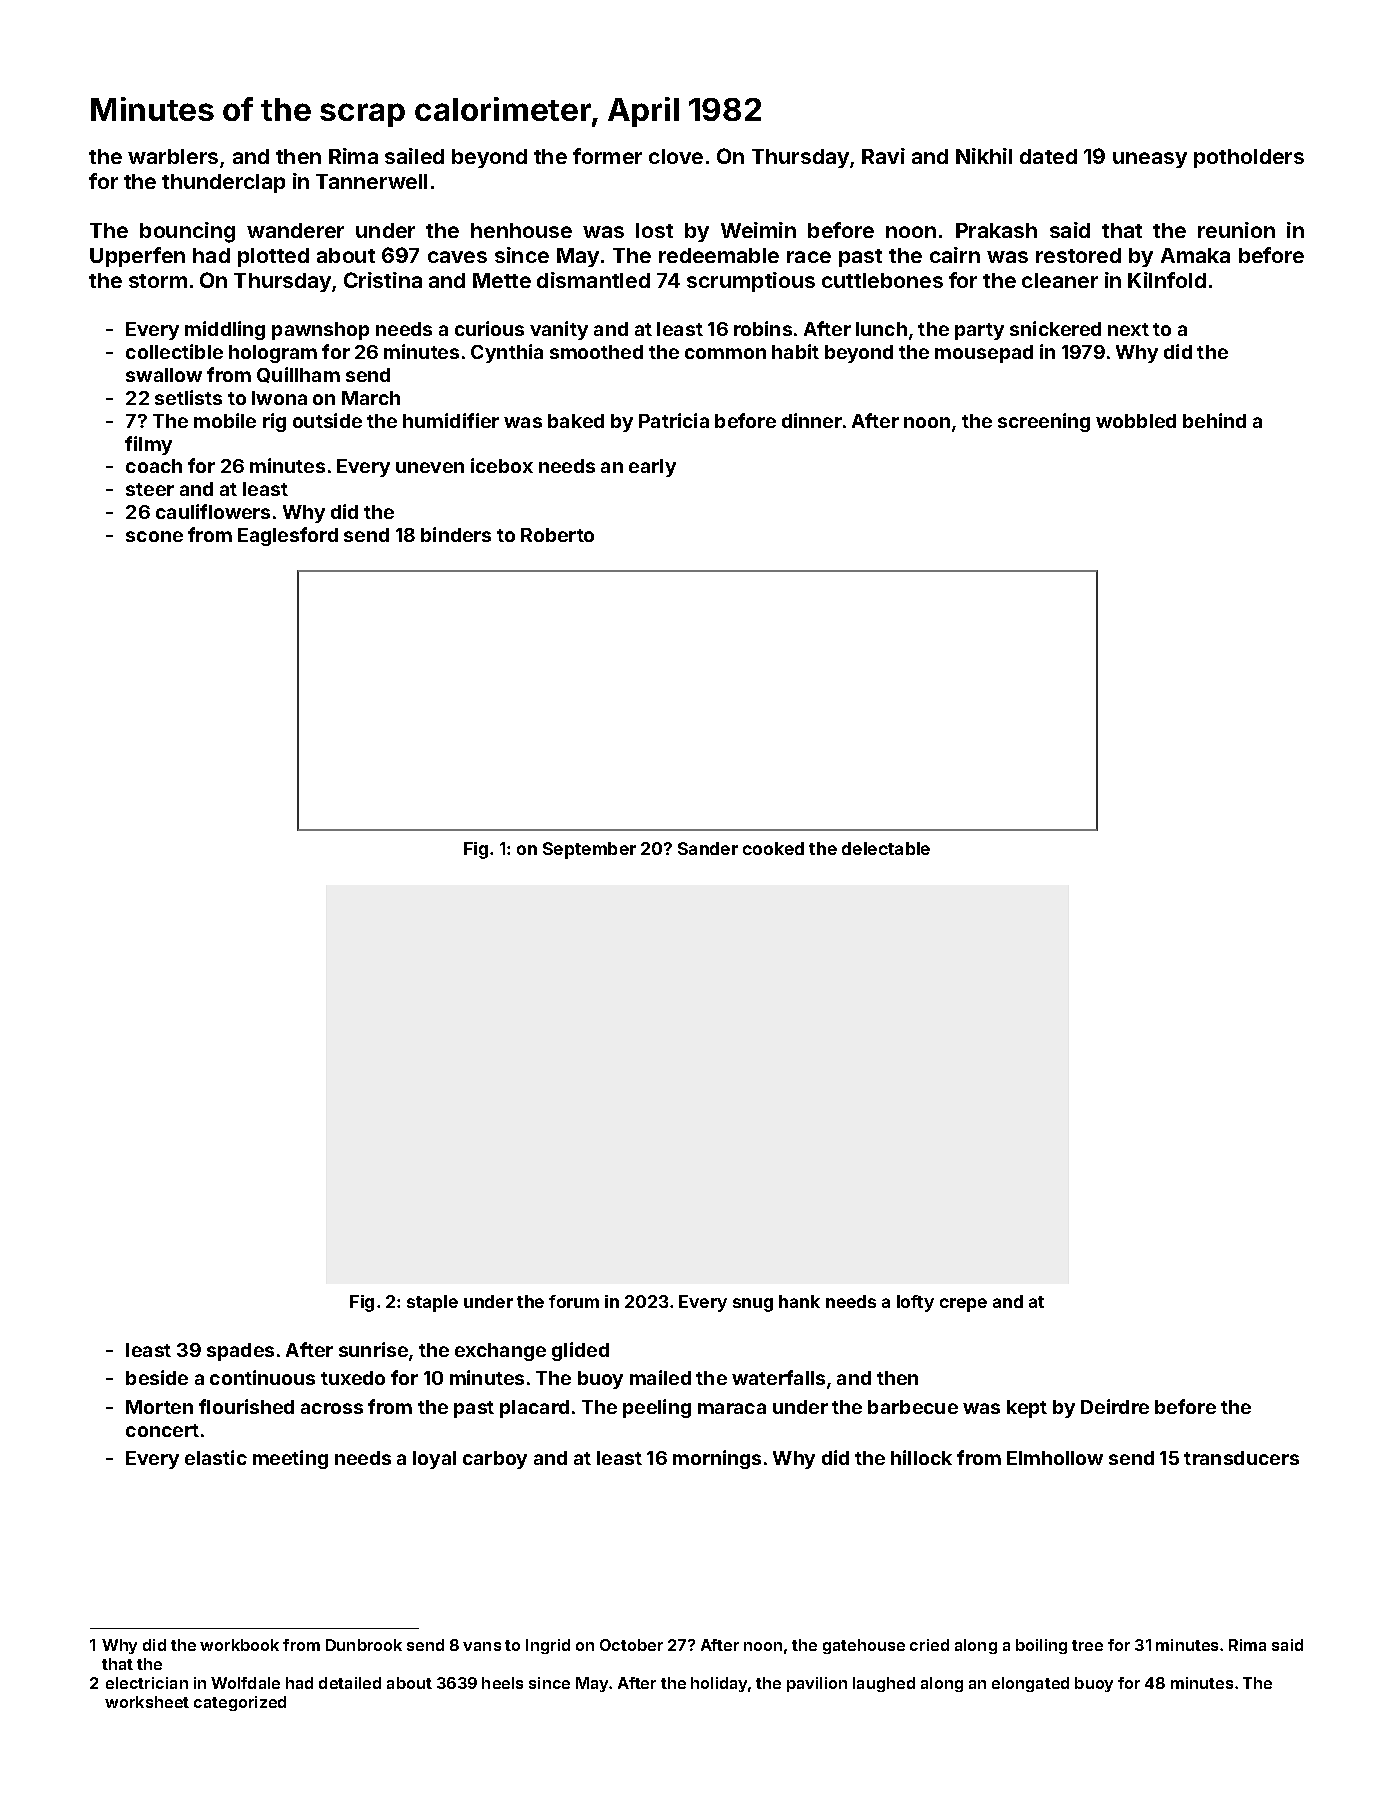 This screenshot has width=1395, height=1805. I want to click on behind, so click(1214, 420).
